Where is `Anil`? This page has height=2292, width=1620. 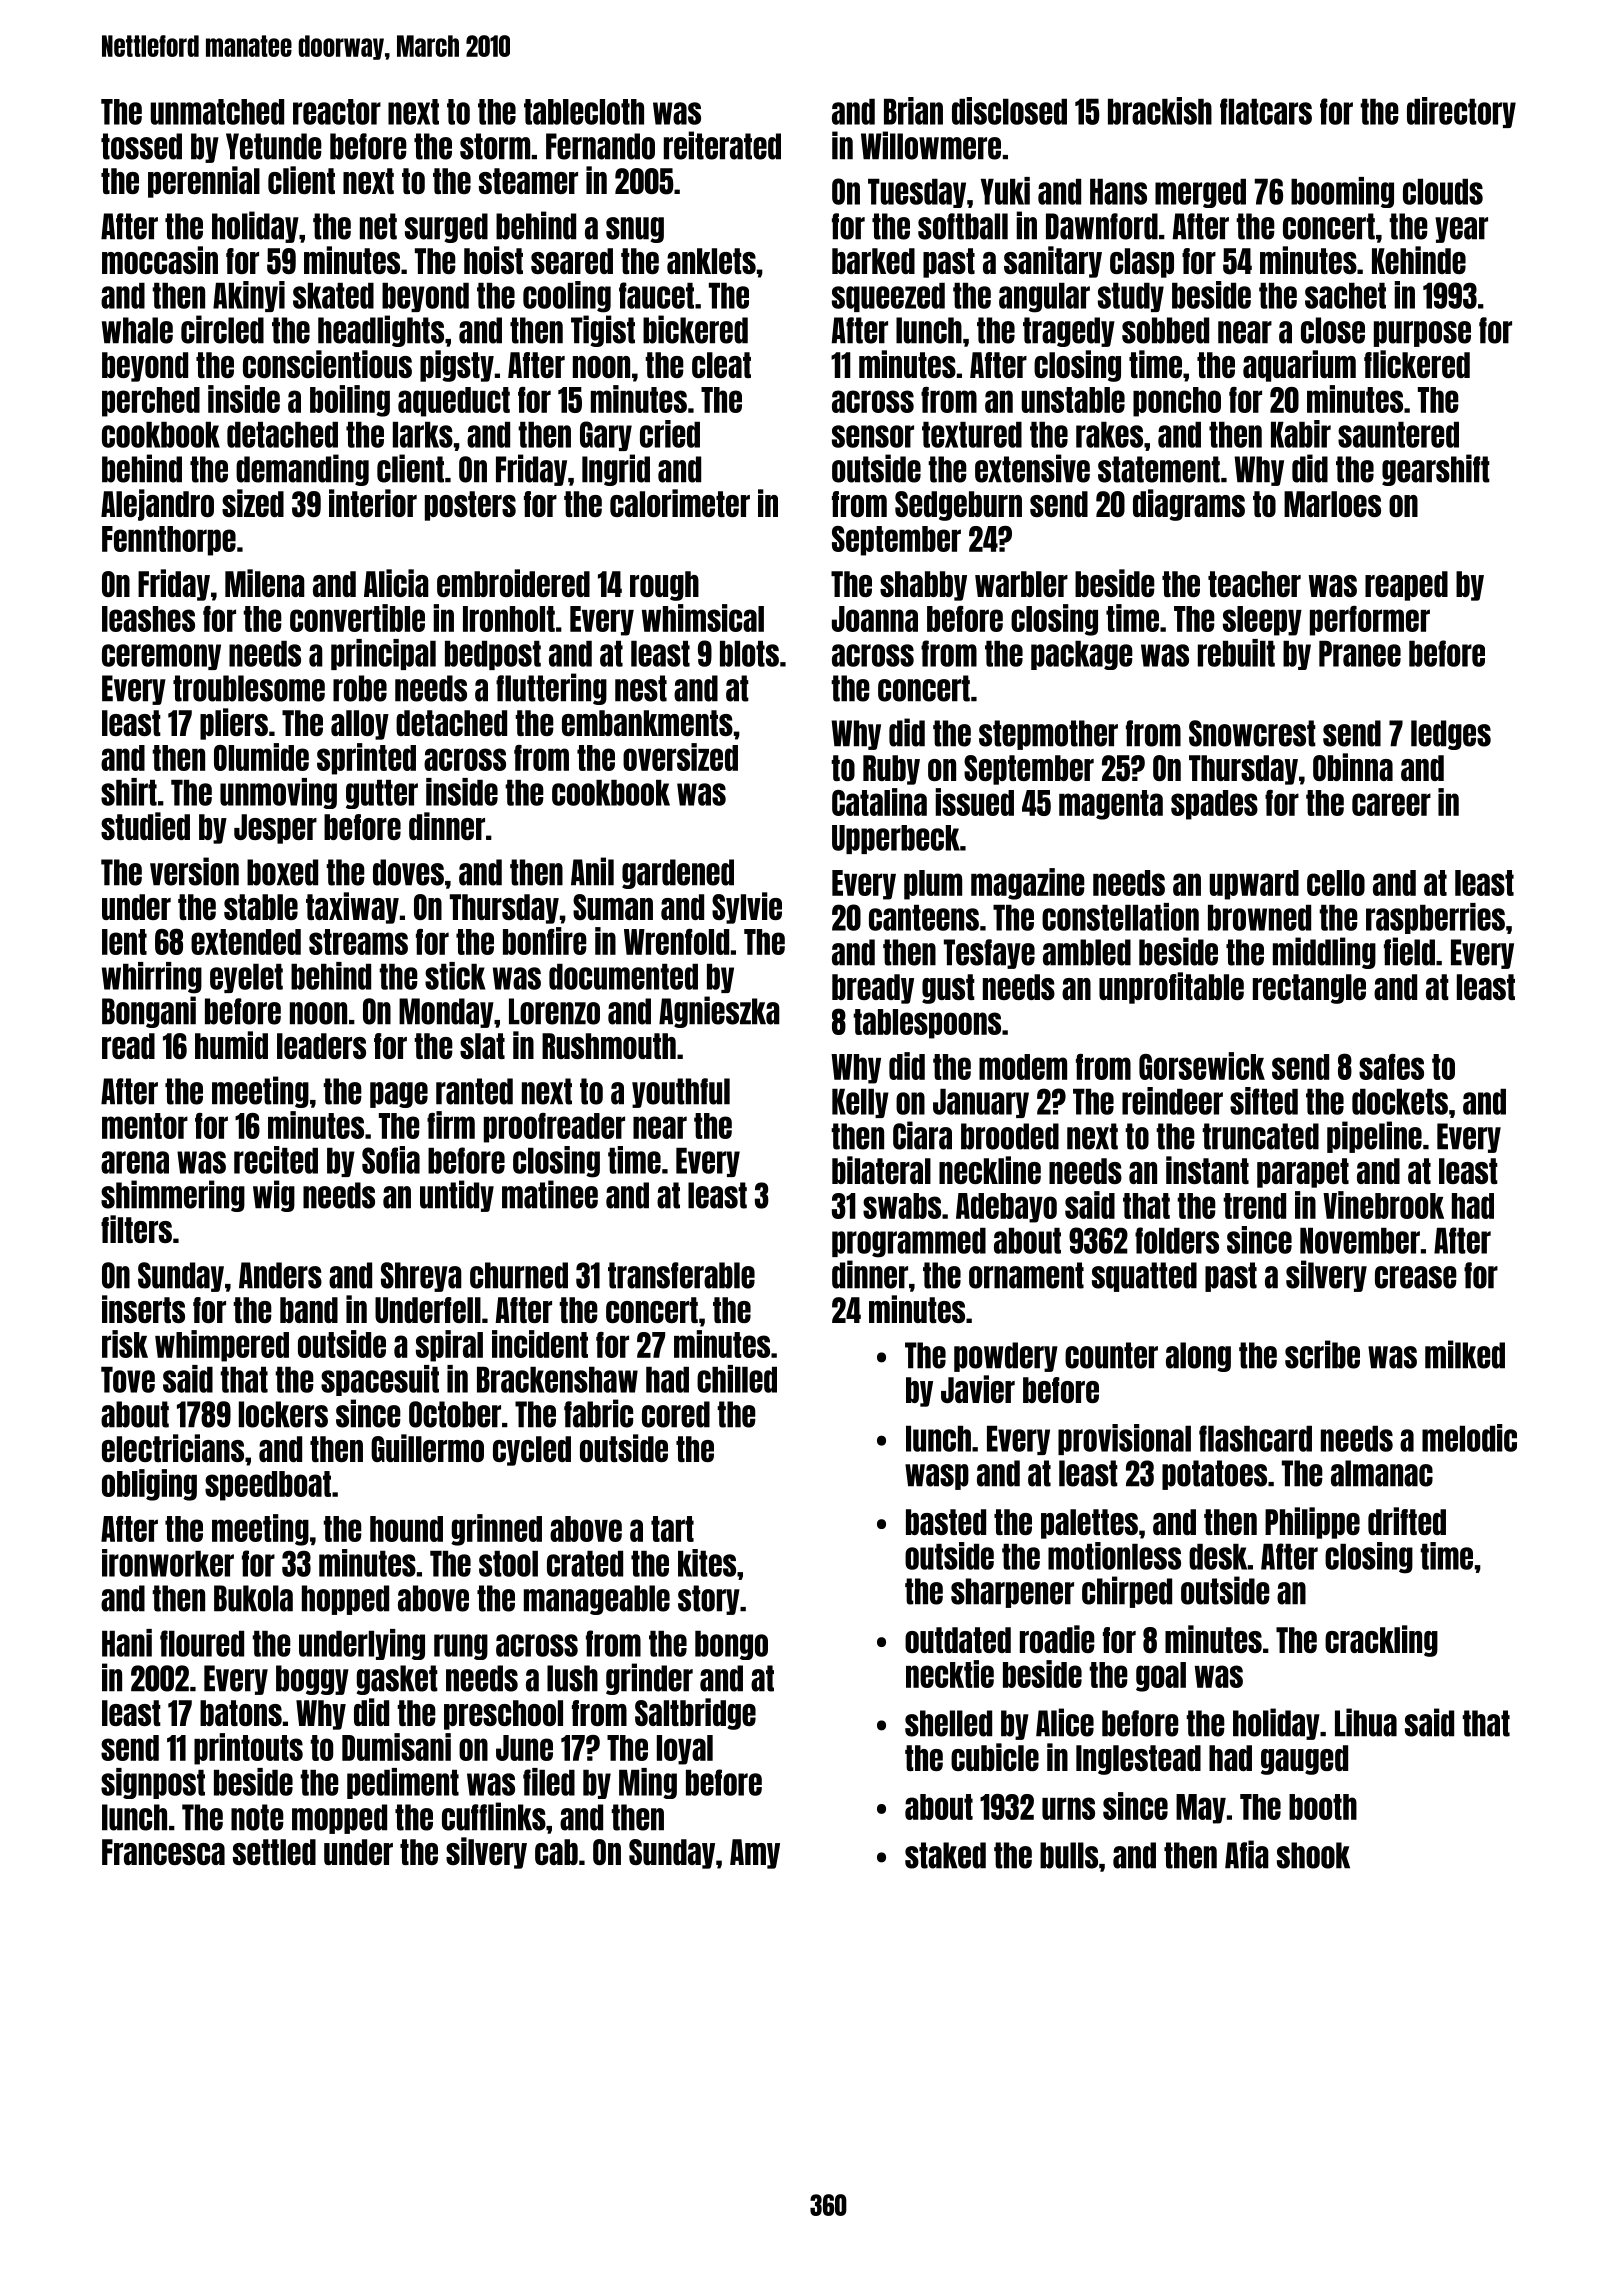 Anil is located at coordinates (592, 871).
